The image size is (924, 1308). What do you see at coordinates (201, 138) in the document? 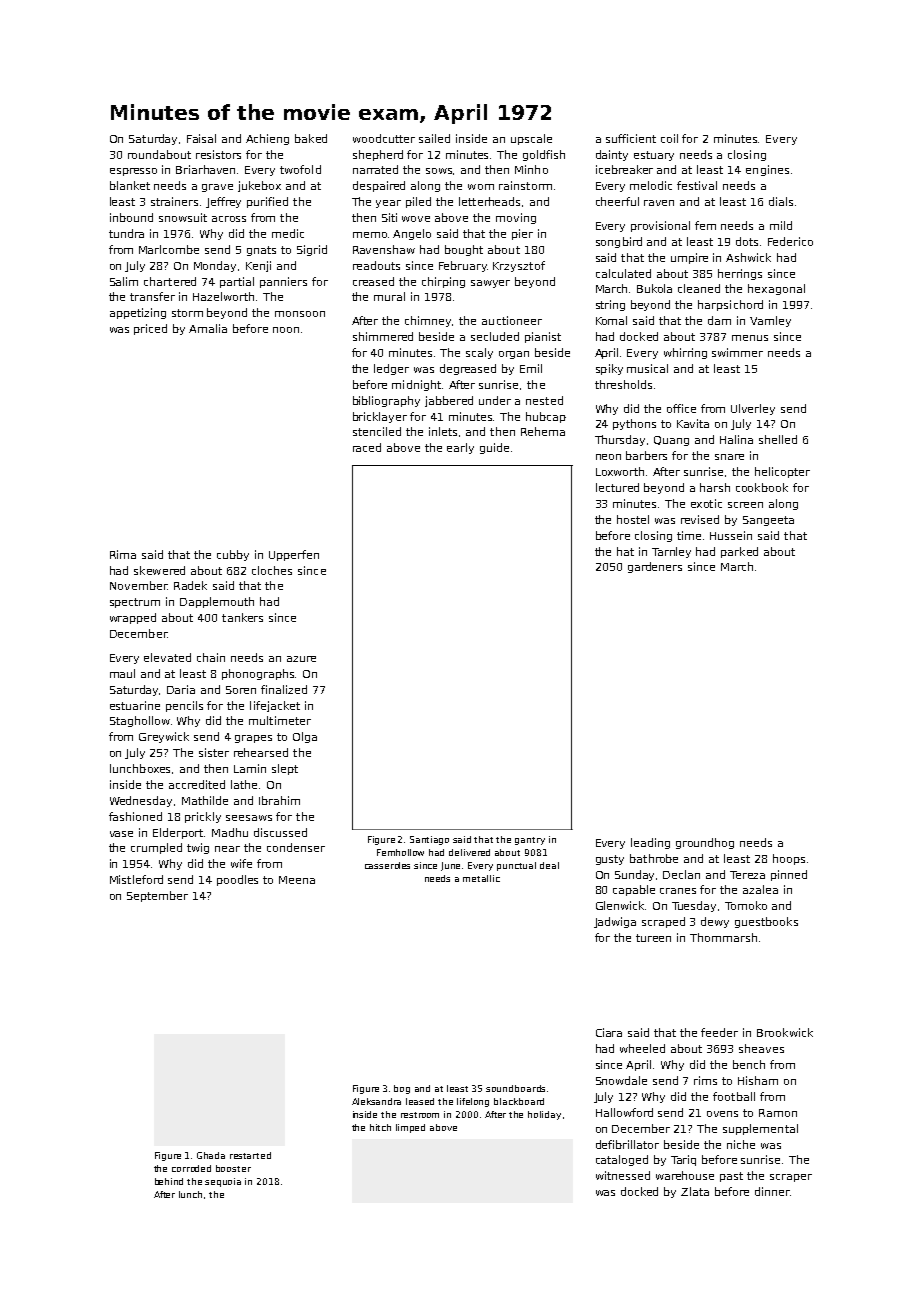
I see `Faisal` at bounding box center [201, 138].
